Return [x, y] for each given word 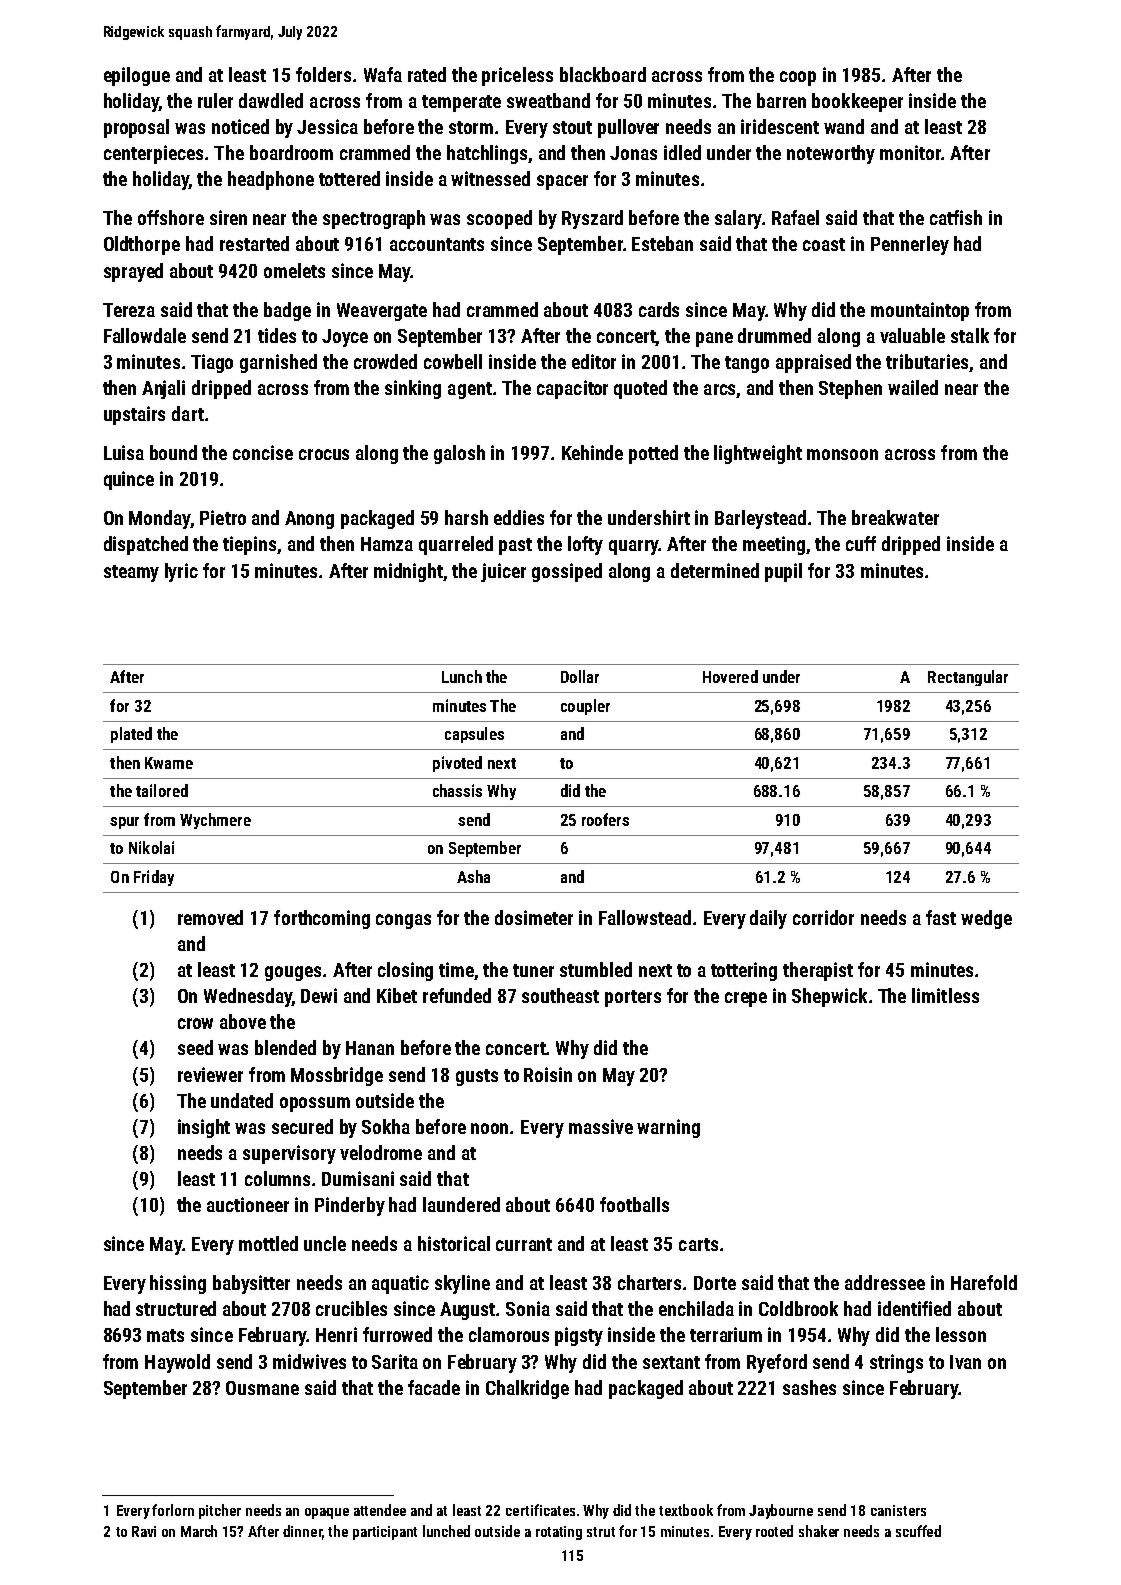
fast [941, 917]
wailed [913, 387]
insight [204, 1128]
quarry [634, 547]
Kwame [169, 763]
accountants [437, 244]
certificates [540, 1510]
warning [668, 1128]
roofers [605, 819]
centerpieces [153, 154]
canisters [898, 1510]
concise [263, 452]
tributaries [927, 361]
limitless [945, 995]
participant [385, 1533]
